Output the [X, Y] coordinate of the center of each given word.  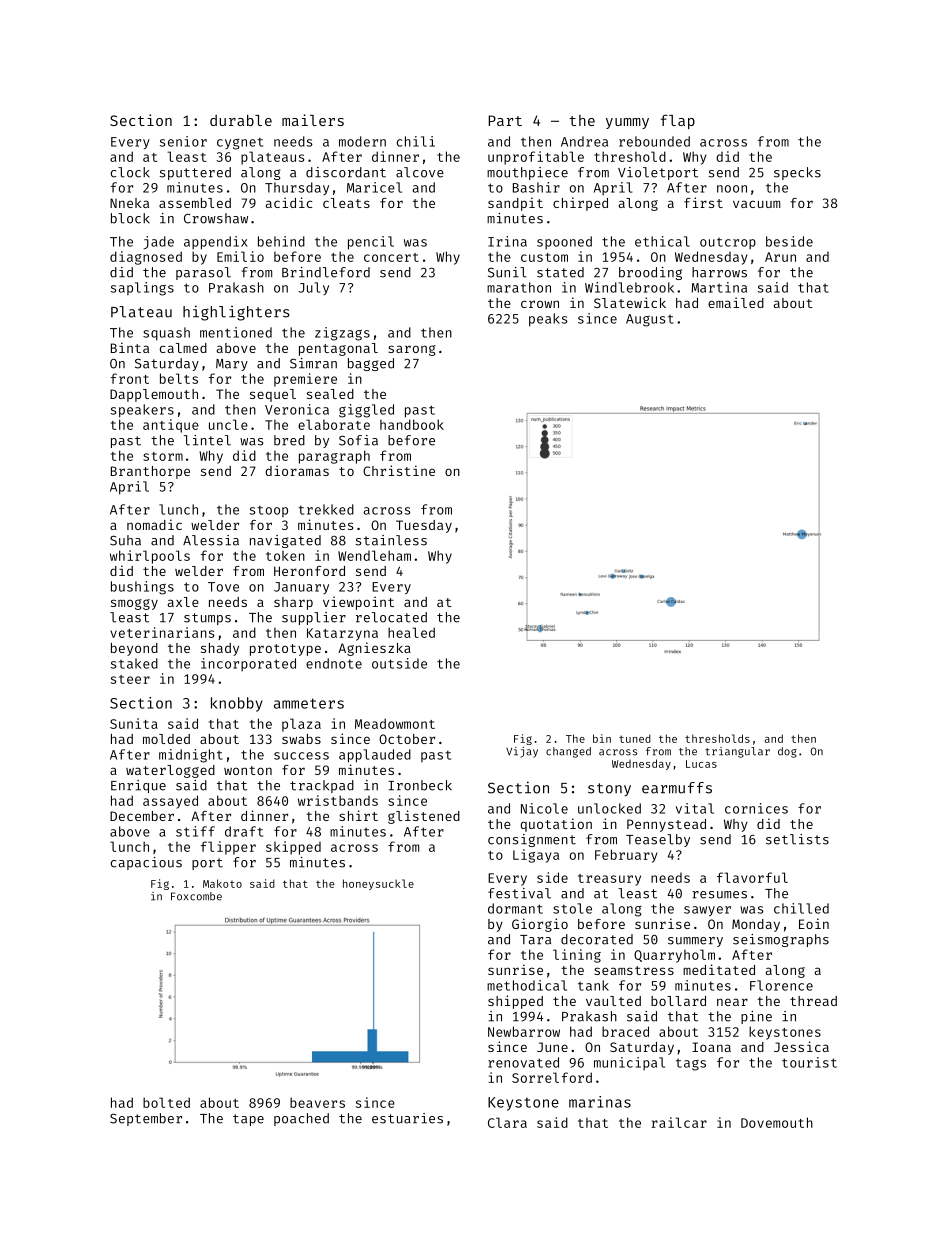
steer [130, 679]
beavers [317, 1102]
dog [787, 752]
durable [241, 120]
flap [678, 121]
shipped [515, 1002]
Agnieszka [374, 649]
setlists [797, 839]
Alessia [211, 540]
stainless [391, 540]
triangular [737, 752]
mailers [313, 120]
